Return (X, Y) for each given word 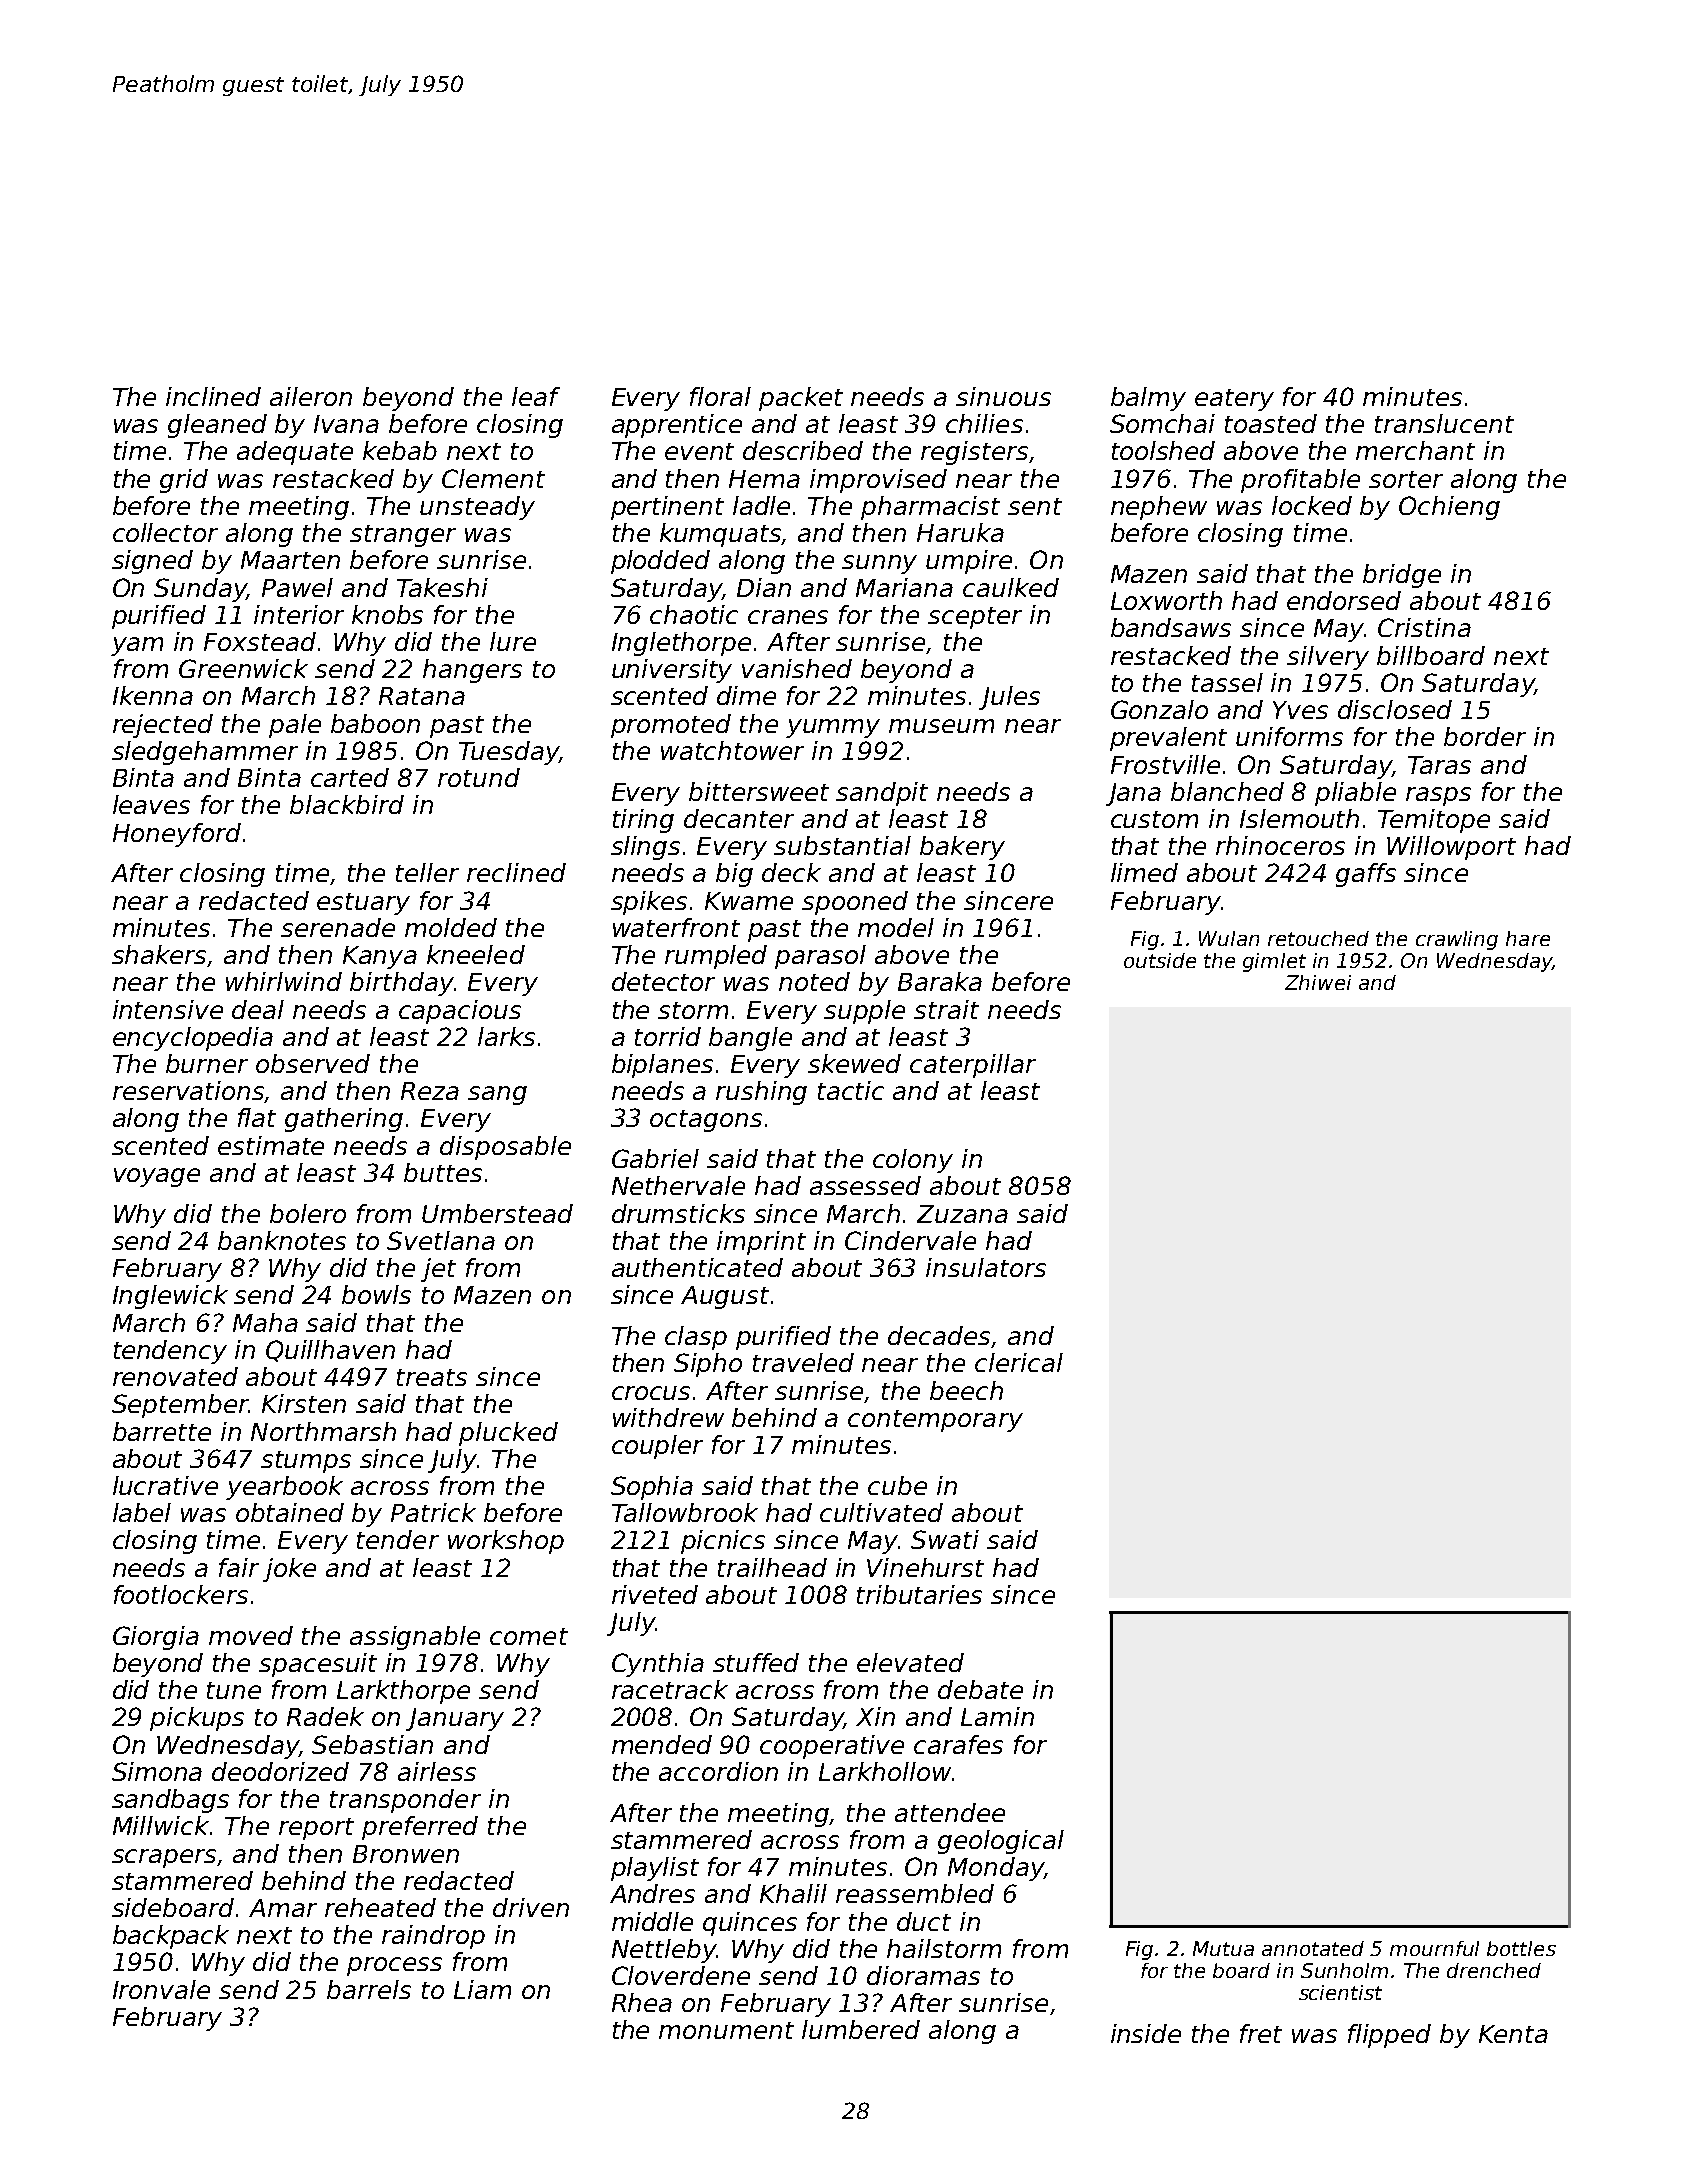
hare (1528, 938)
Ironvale (161, 1989)
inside (1146, 2033)
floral (720, 396)
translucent (1444, 423)
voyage (157, 1177)
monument (726, 2030)
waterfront (676, 927)
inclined (213, 396)
